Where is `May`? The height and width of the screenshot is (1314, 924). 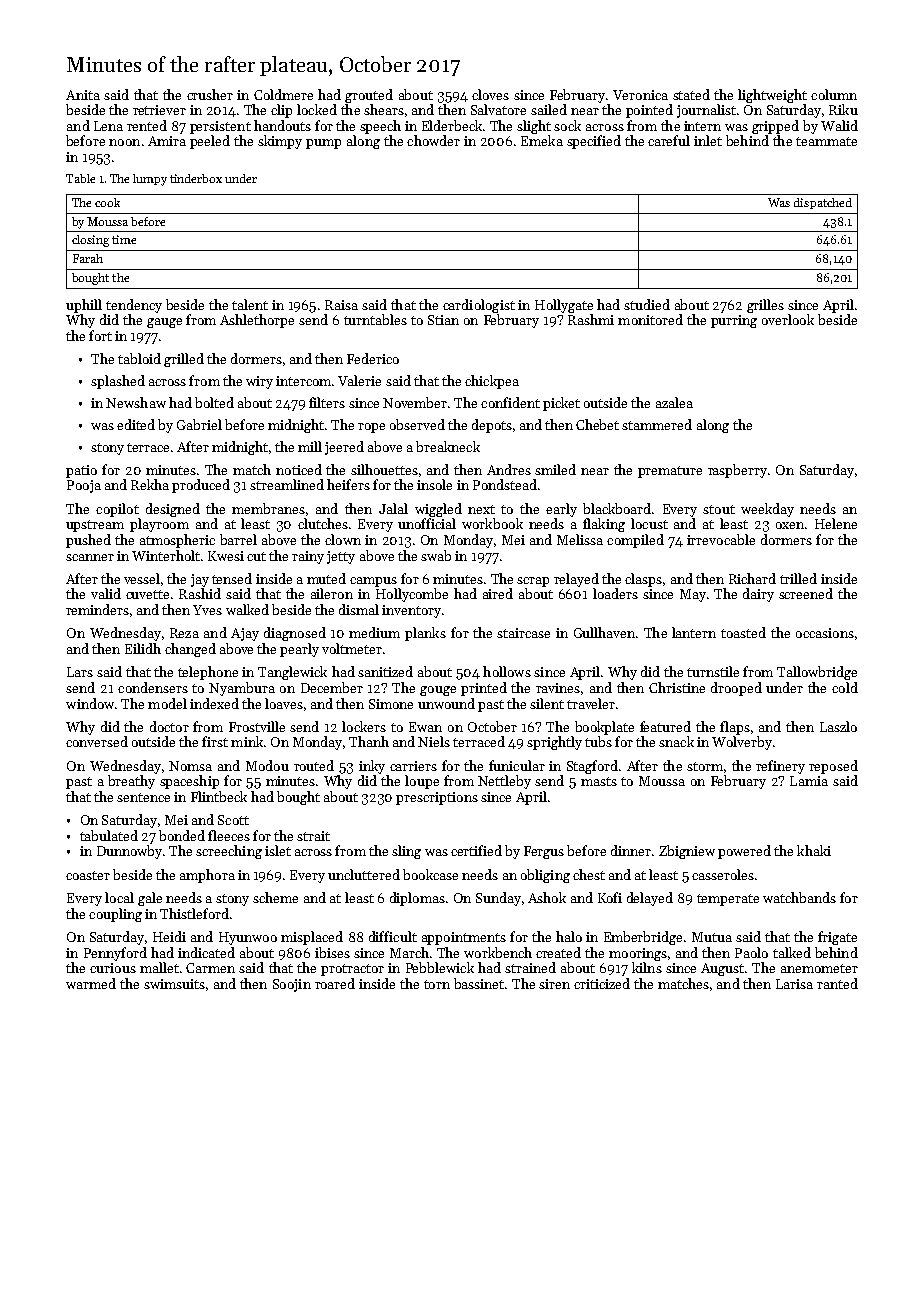 May is located at coordinates (693, 595).
